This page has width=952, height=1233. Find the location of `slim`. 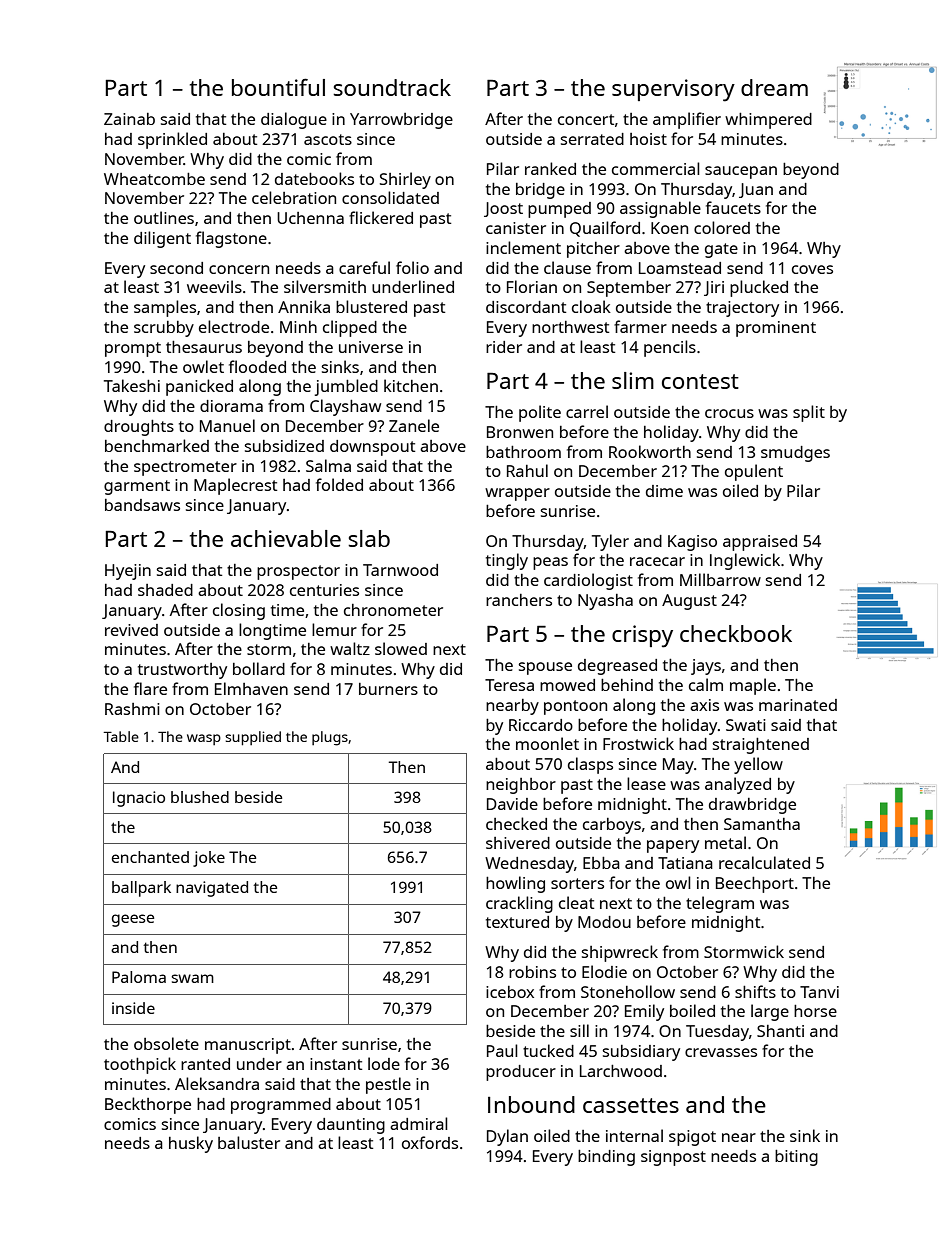

slim is located at coordinates (633, 380).
